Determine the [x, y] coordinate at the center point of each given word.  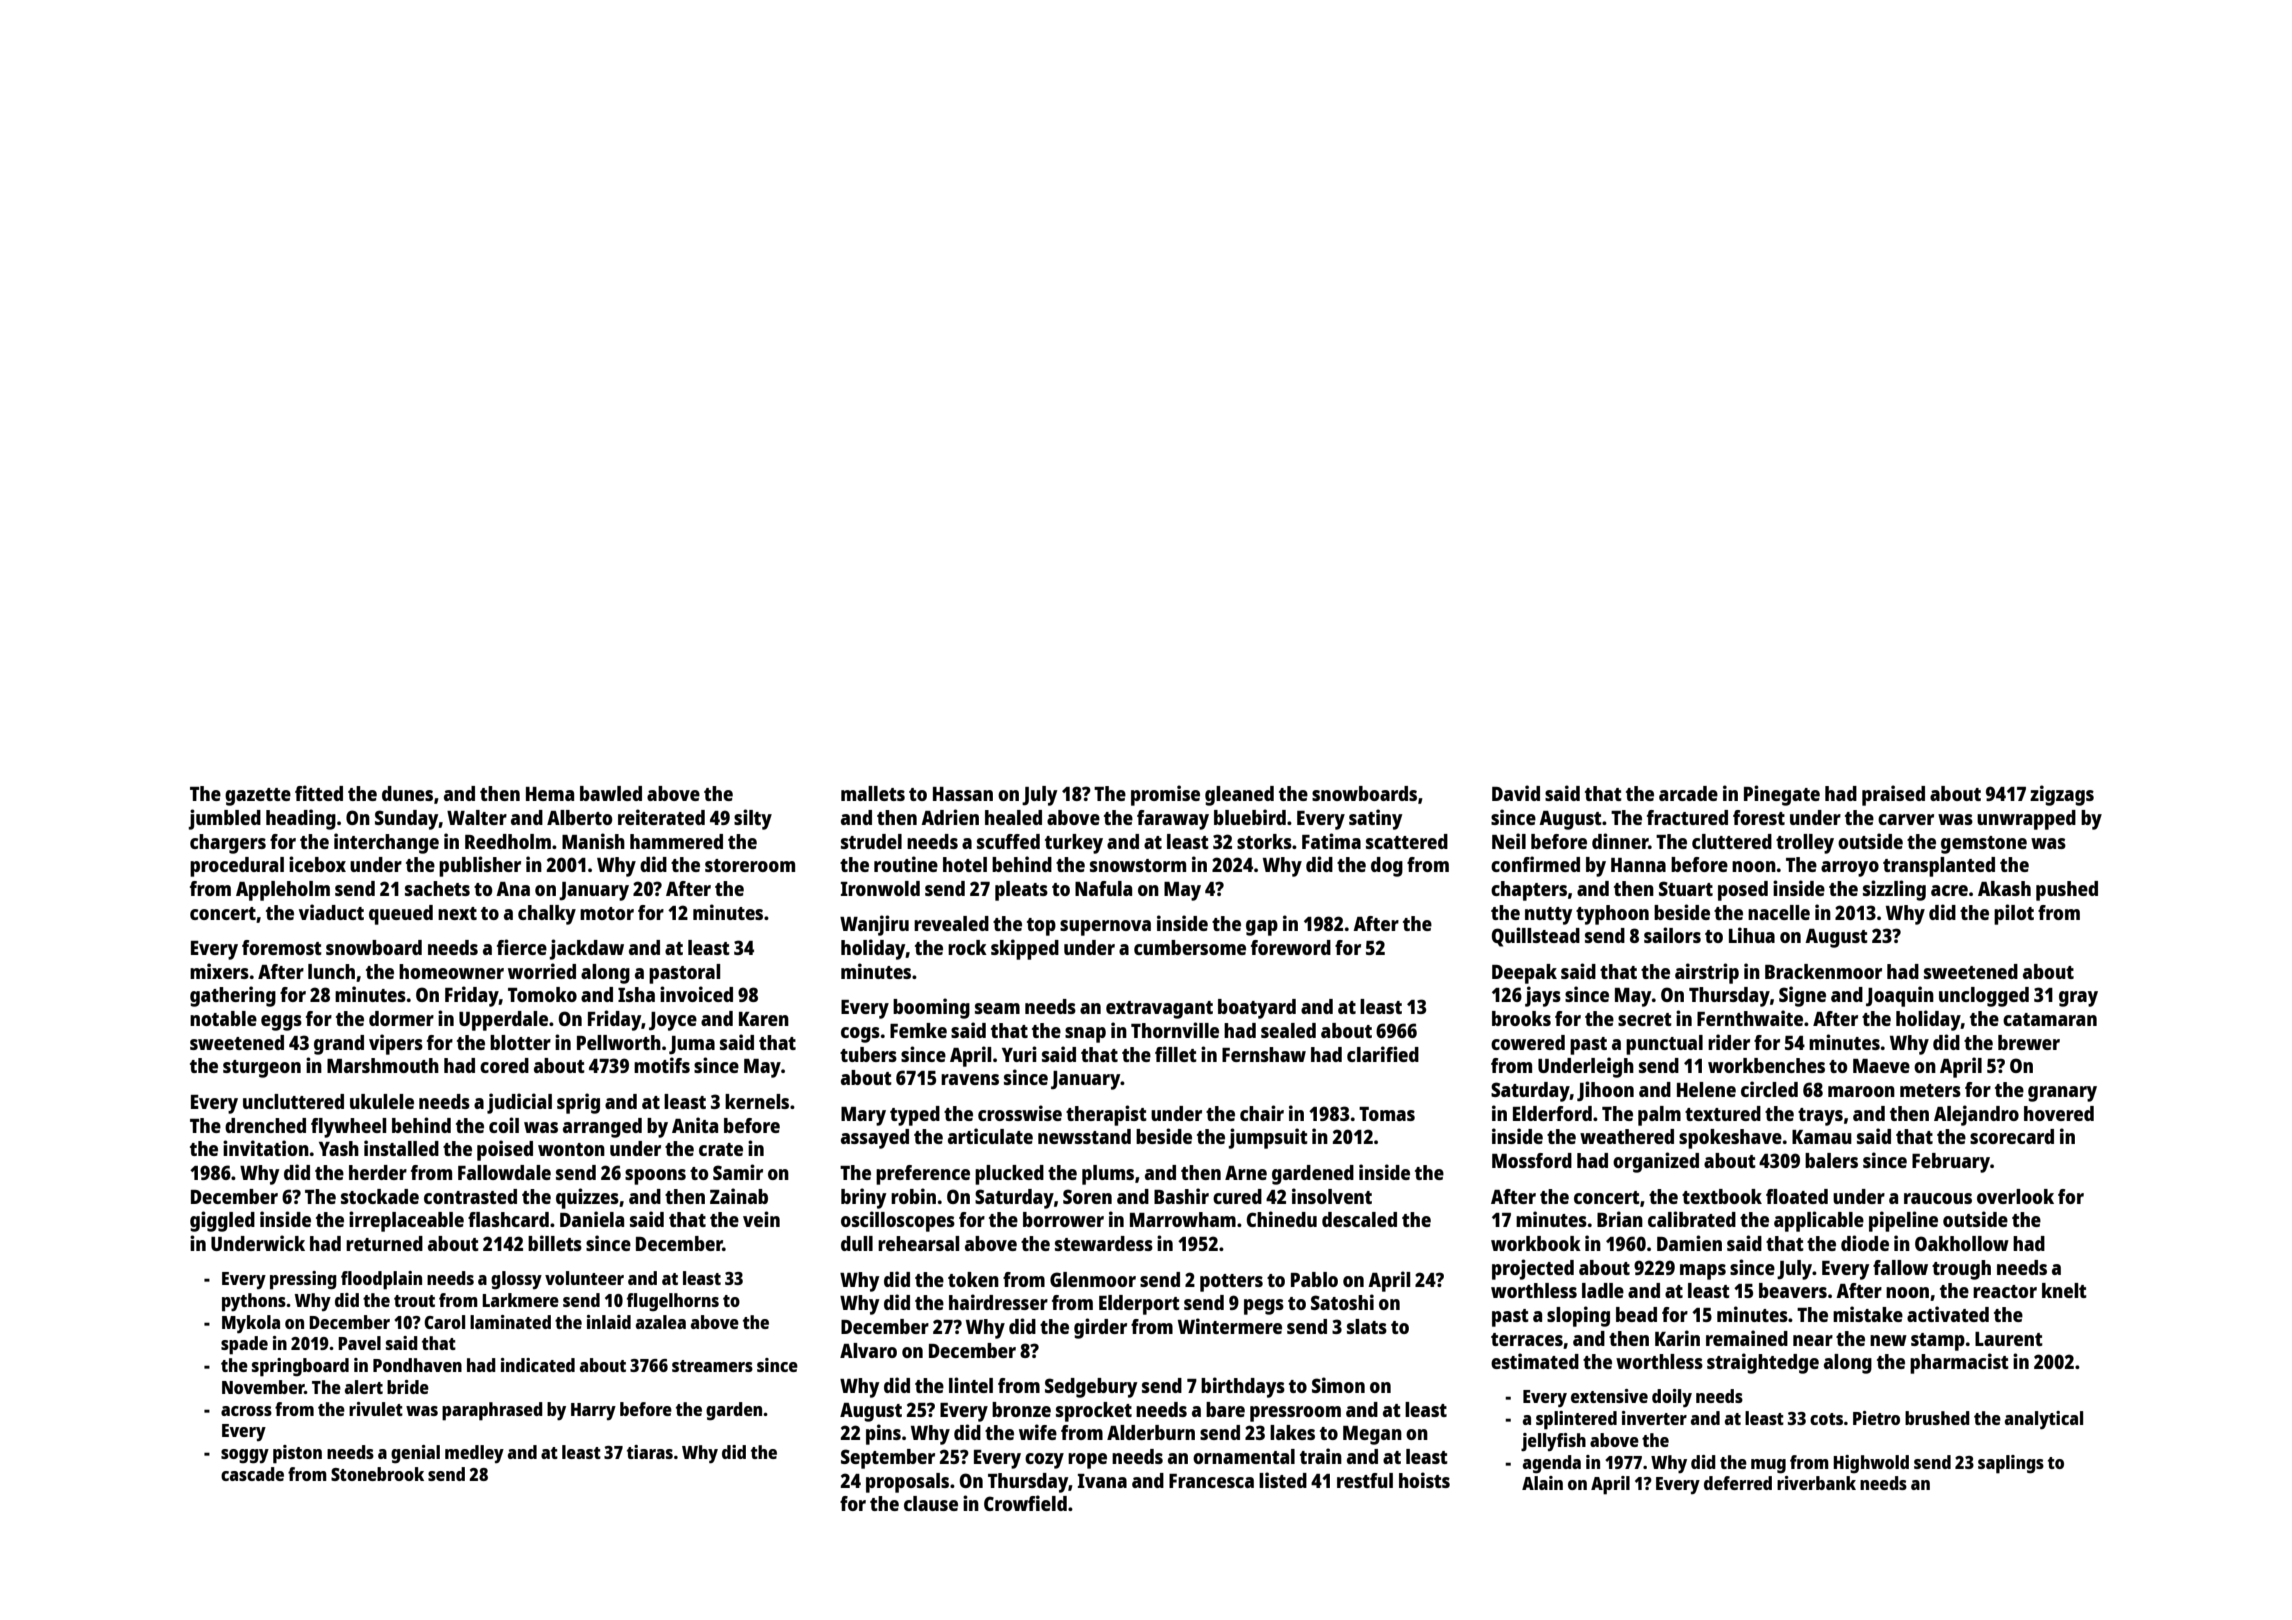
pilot [2014, 914]
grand [339, 1045]
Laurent [2009, 1339]
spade [244, 1345]
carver [1906, 819]
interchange [386, 843]
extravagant [1159, 1010]
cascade [252, 1474]
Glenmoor [1093, 1279]
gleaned [1239, 796]
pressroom [1295, 1414]
